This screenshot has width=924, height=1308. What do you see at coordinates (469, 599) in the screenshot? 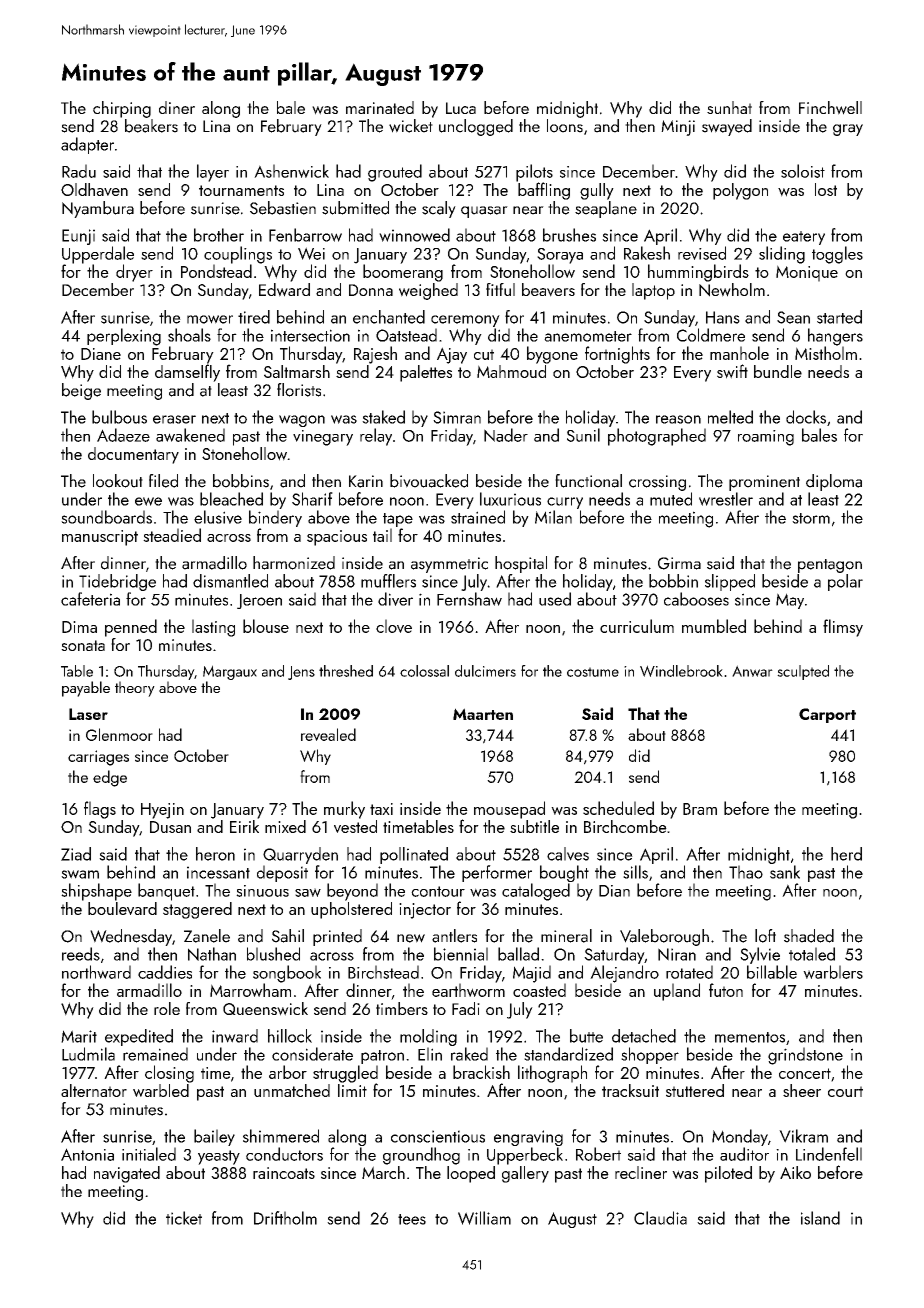
I see `Fernshaw` at bounding box center [469, 599].
